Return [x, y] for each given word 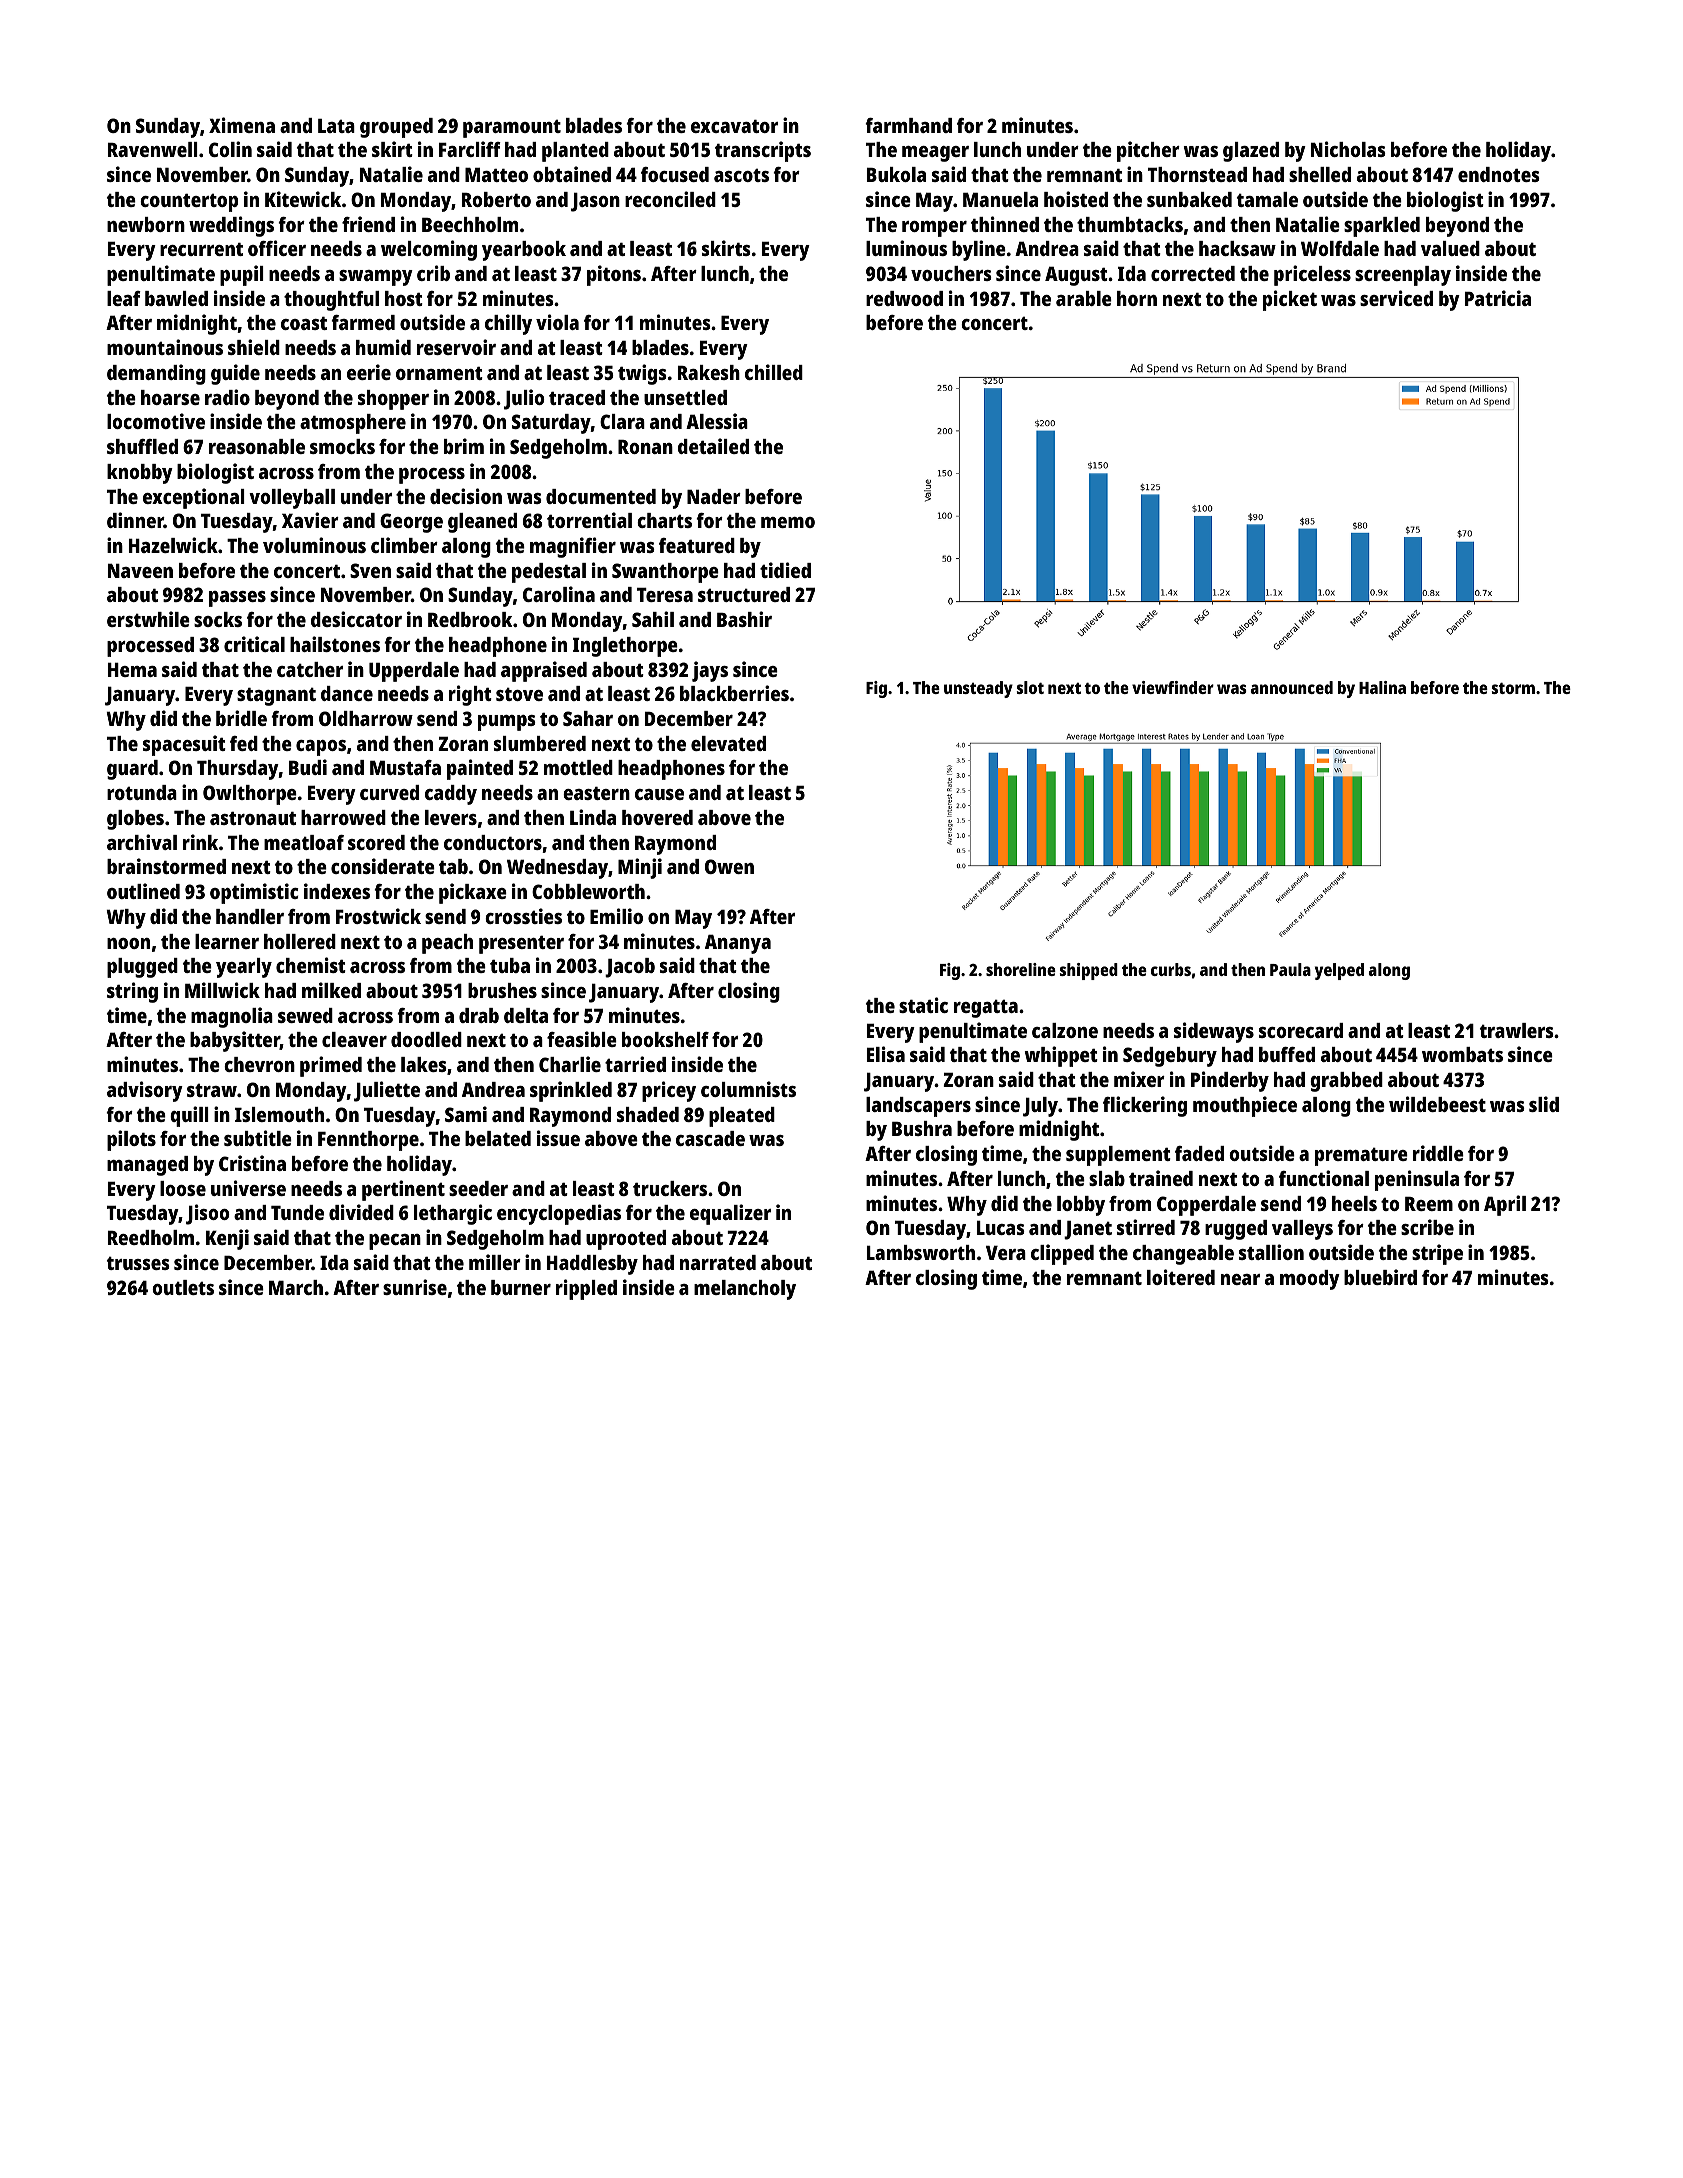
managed [147, 1166]
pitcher [1148, 151]
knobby [140, 474]
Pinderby [1230, 1081]
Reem [1429, 1204]
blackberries [734, 693]
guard [132, 770]
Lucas [1001, 1228]
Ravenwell [153, 149]
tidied [785, 570]
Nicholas [1348, 149]
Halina [1382, 687]
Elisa [886, 1054]
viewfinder [1173, 687]
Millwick [222, 990]
